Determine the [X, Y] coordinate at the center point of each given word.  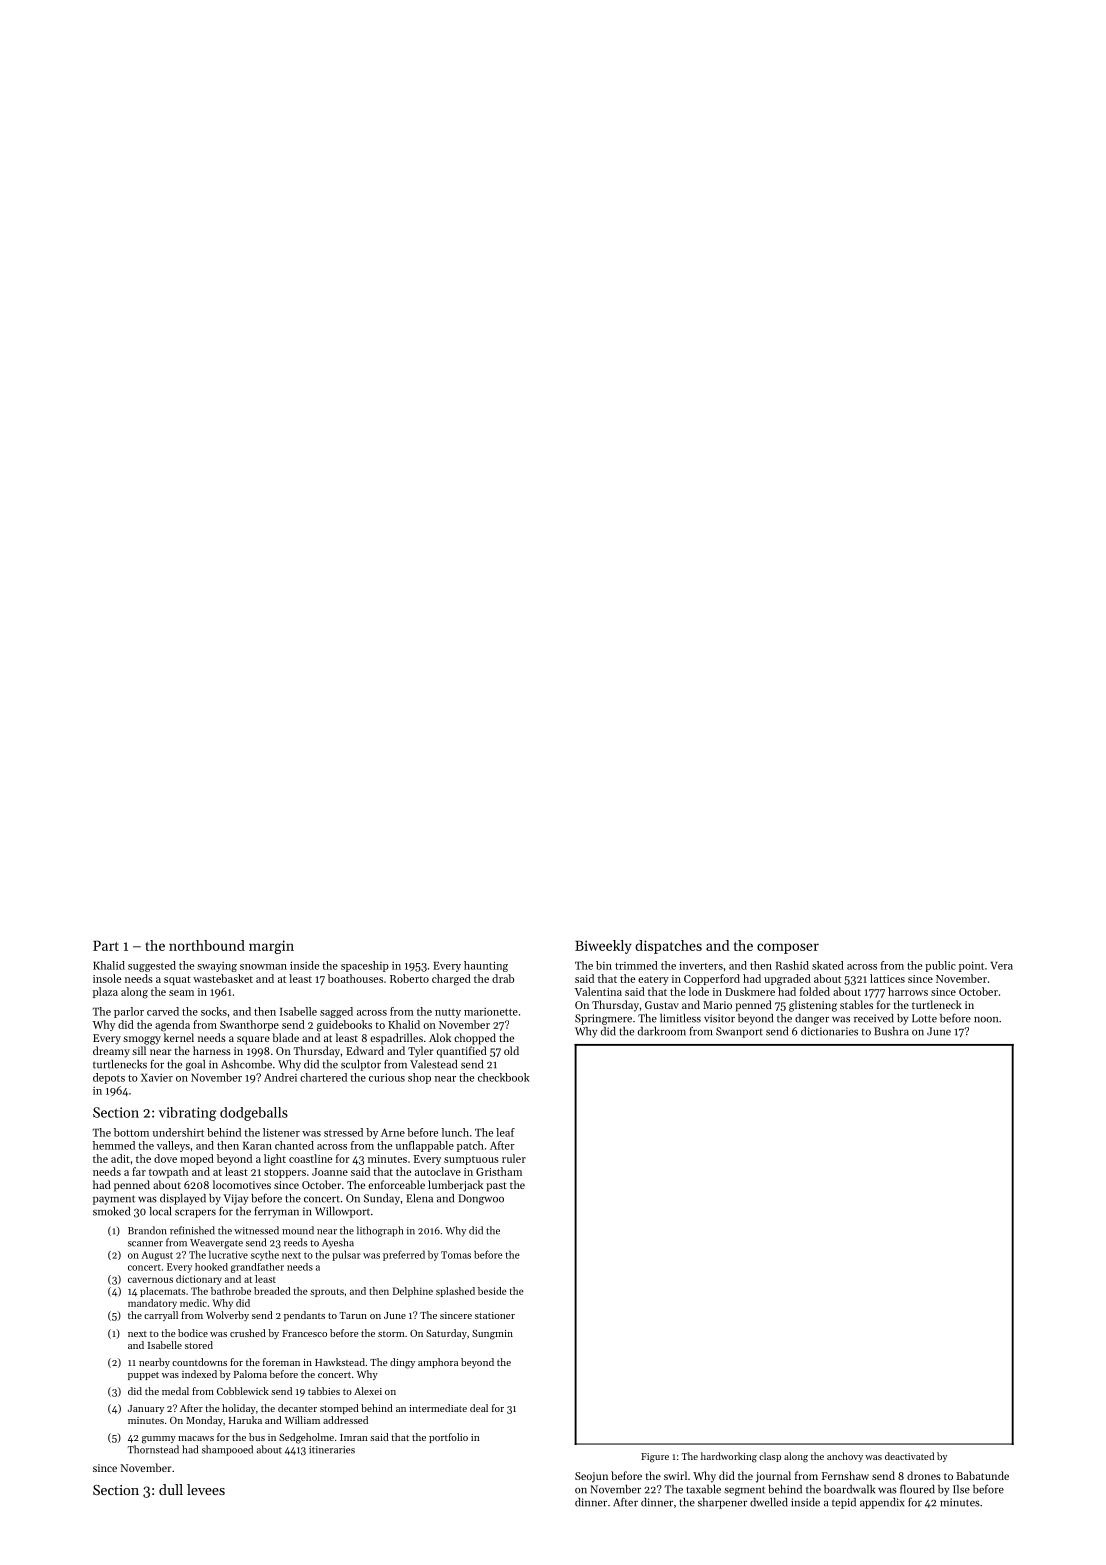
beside [492, 1291]
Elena [419, 1198]
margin [271, 947]
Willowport [342, 1212]
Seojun [591, 1477]
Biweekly [603, 947]
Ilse [961, 1489]
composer [788, 948]
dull [171, 1489]
